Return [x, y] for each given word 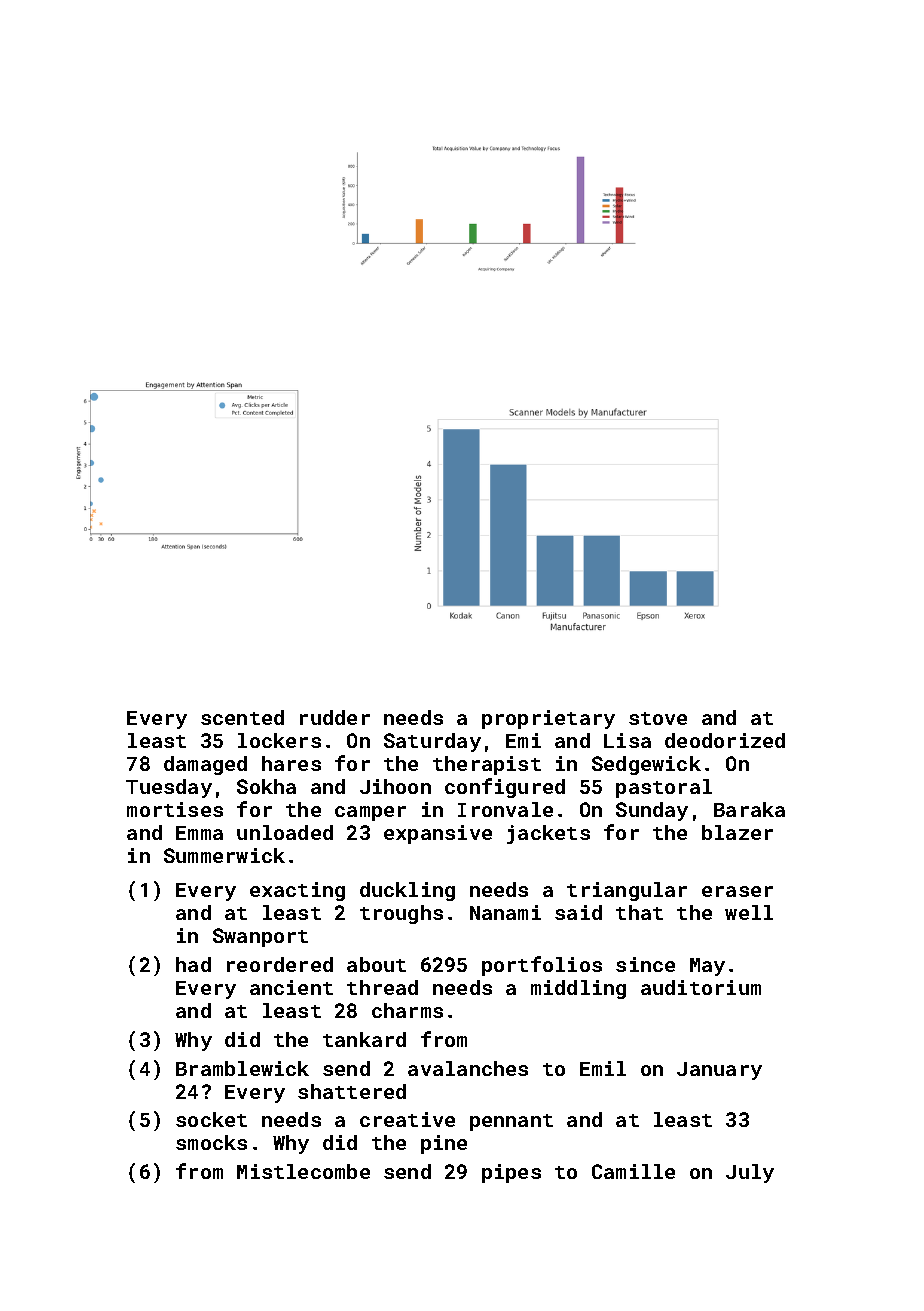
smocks [211, 1142]
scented [242, 717]
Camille [633, 1171]
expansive [438, 834]
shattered [352, 1091]
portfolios [542, 966]
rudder [335, 717]
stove [658, 718]
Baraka [749, 809]
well [749, 912]
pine [444, 1144]
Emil [603, 1068]
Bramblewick [242, 1068]
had [193, 964]
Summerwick [224, 855]
